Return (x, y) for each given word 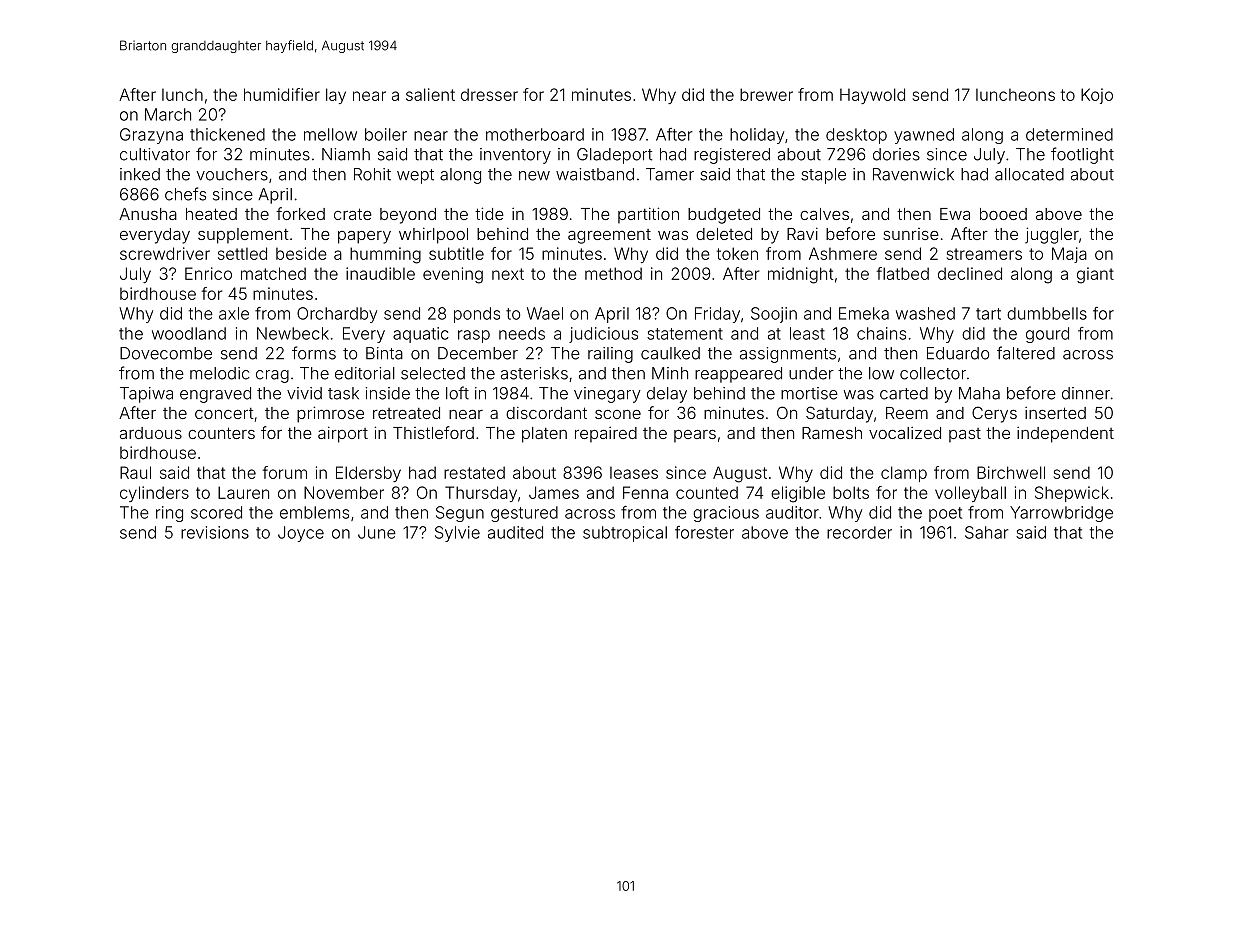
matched (273, 273)
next (508, 274)
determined (1069, 134)
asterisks (534, 373)
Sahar (987, 532)
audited (515, 532)
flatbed (903, 273)
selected (433, 373)
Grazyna (151, 136)
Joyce (301, 534)
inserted (1055, 412)
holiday (757, 136)
